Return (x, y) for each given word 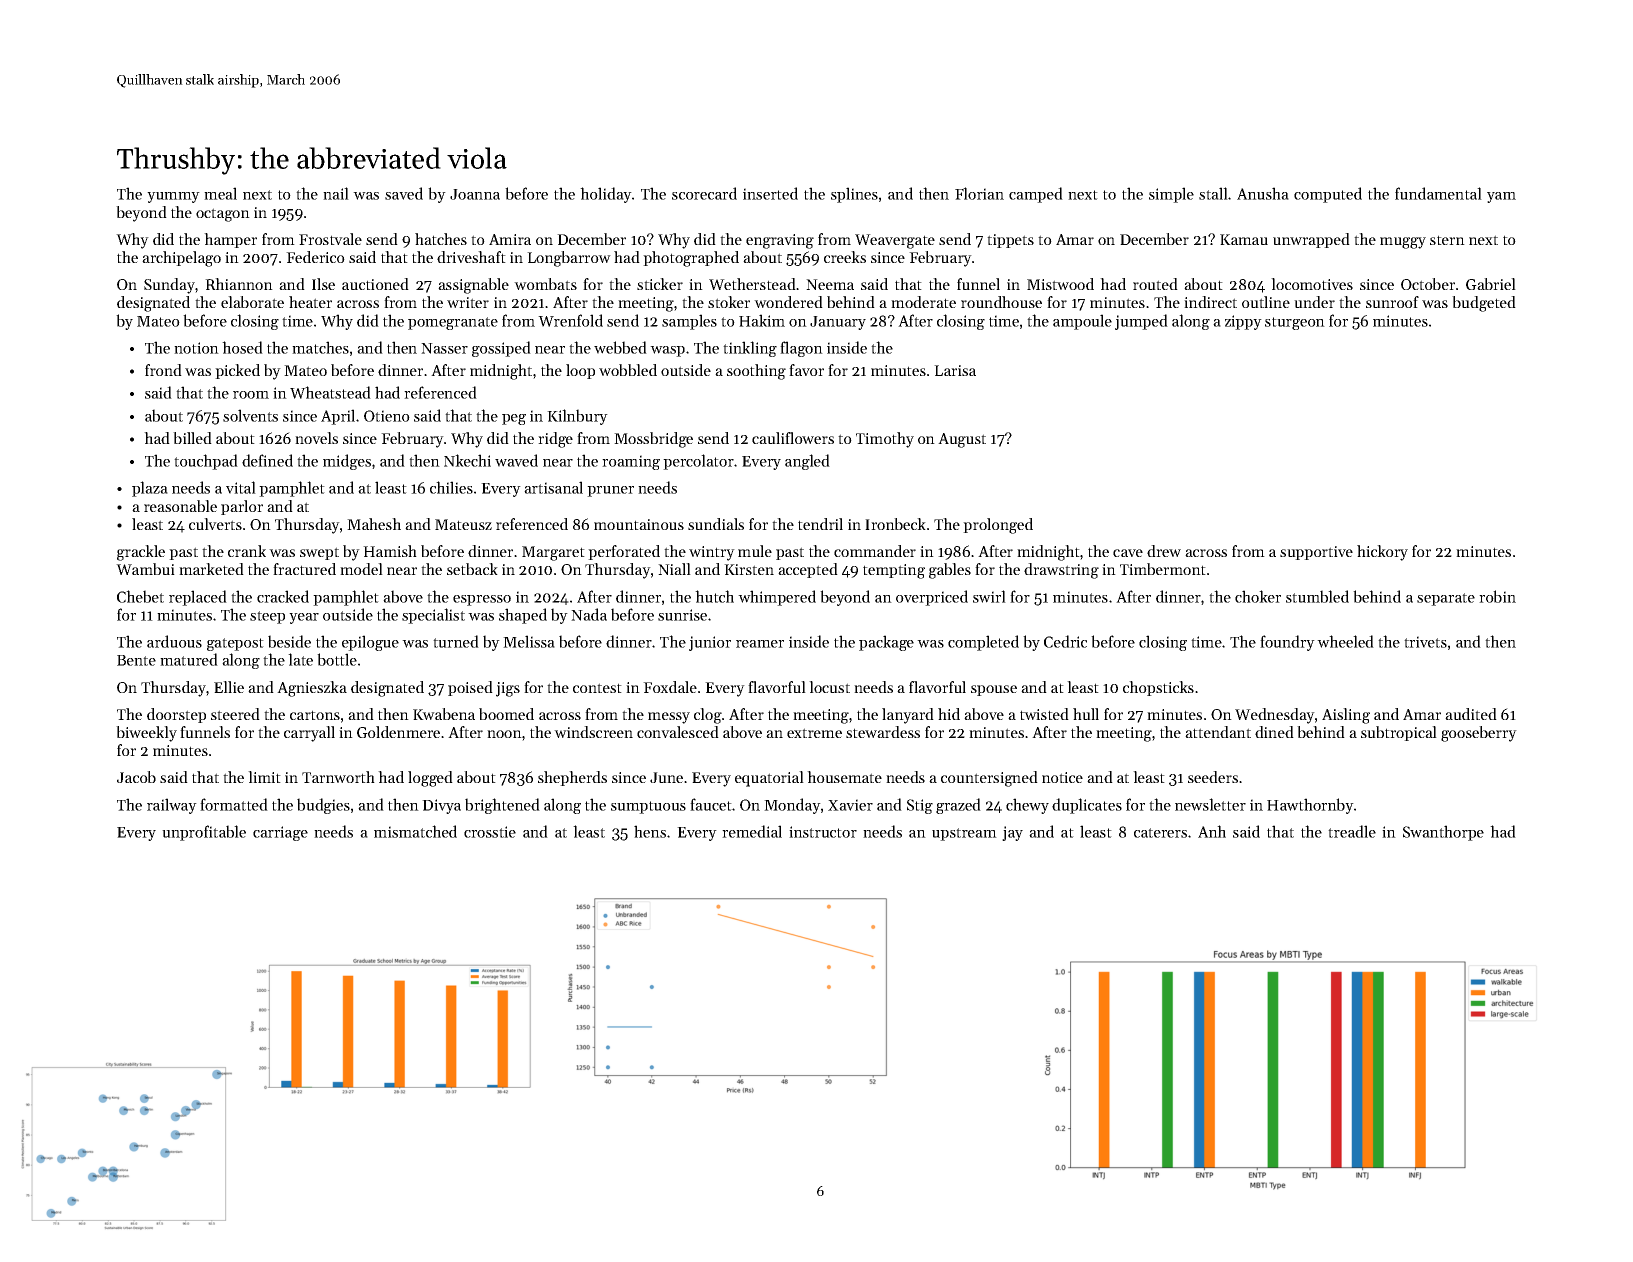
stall (1213, 193)
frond (163, 370)
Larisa (955, 370)
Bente (136, 660)
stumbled (1317, 596)
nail (336, 193)
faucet (711, 804)
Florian (979, 193)
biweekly (146, 734)
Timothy (885, 440)
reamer (760, 644)
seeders (1213, 777)
